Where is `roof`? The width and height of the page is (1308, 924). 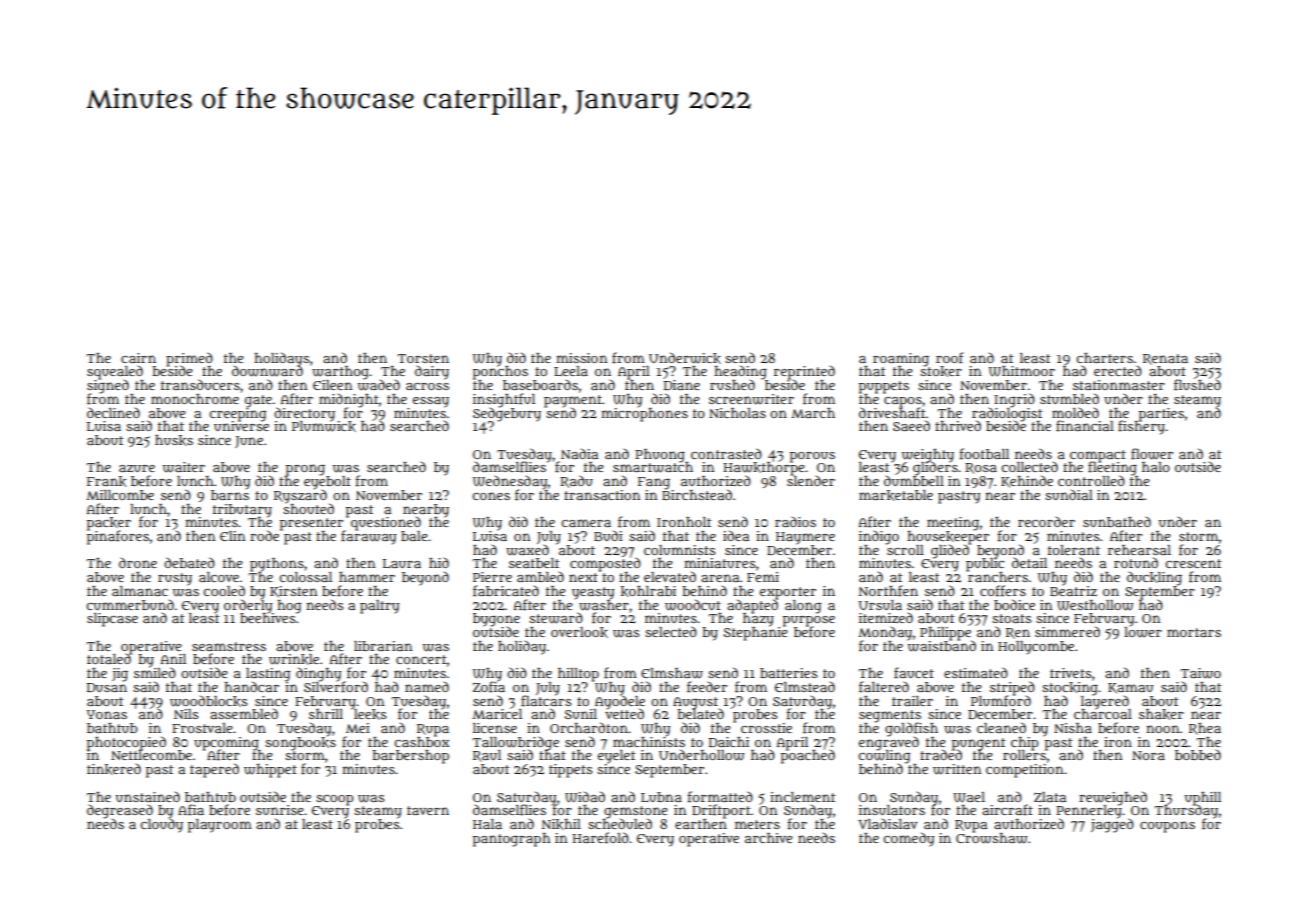
roof is located at coordinates (950, 357).
